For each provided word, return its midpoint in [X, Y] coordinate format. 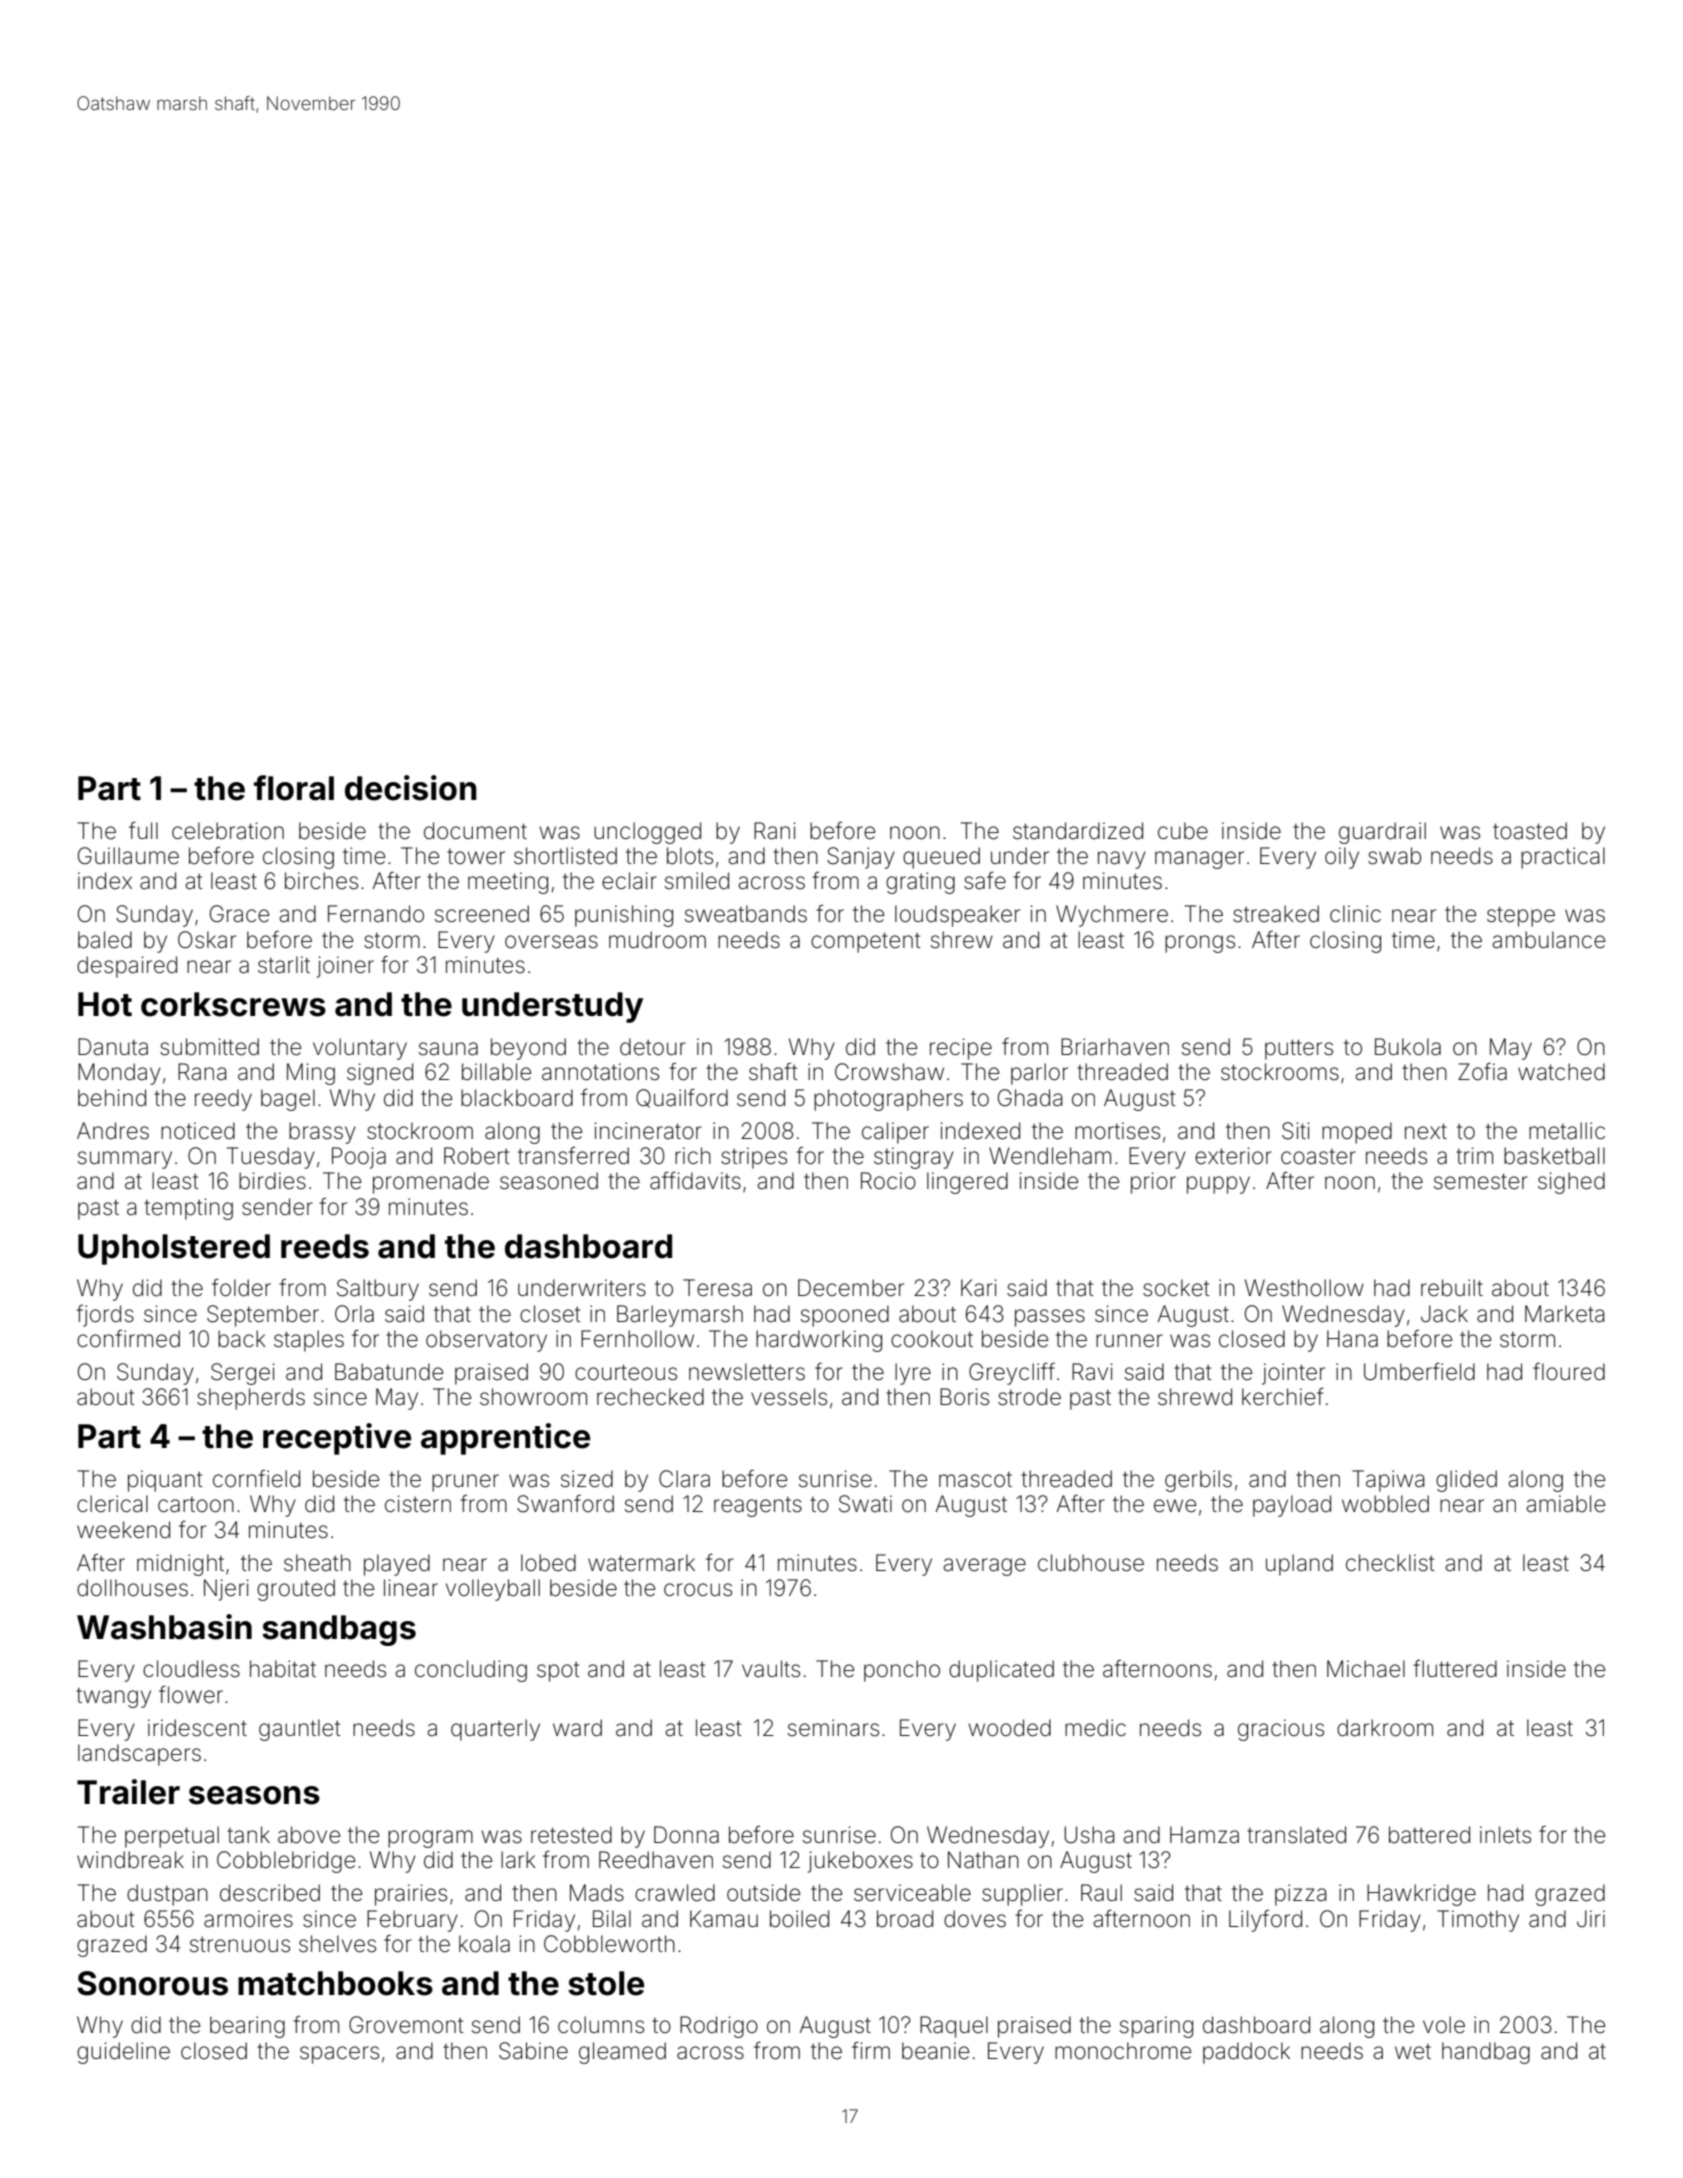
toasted [1530, 831]
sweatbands [746, 914]
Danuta [113, 1047]
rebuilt [1452, 1288]
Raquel [954, 2027]
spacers [339, 2055]
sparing [1156, 2027]
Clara [684, 1479]
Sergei [243, 1374]
